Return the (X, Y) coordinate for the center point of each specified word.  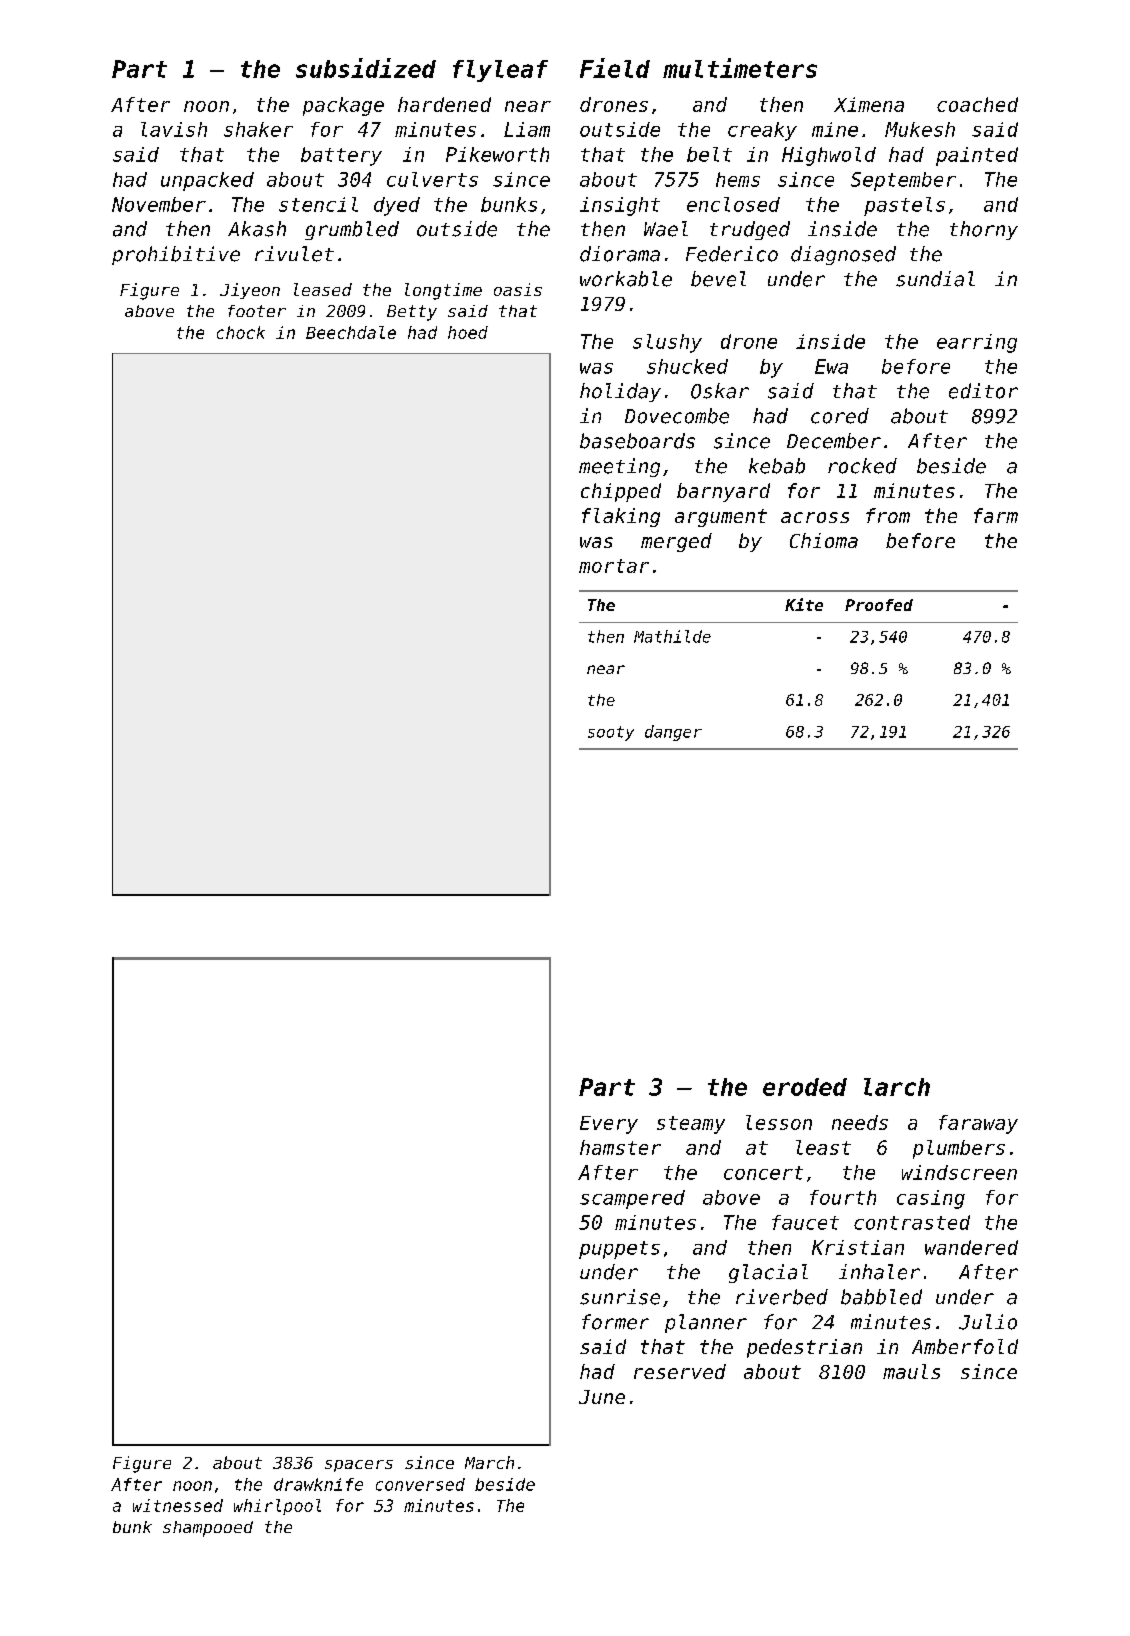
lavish (174, 129)
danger (673, 733)
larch (897, 1087)
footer (257, 311)
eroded (805, 1087)
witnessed (178, 1505)
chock (241, 332)
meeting (619, 467)
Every (609, 1125)
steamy (691, 1125)
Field (615, 68)
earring (977, 343)
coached (977, 104)
